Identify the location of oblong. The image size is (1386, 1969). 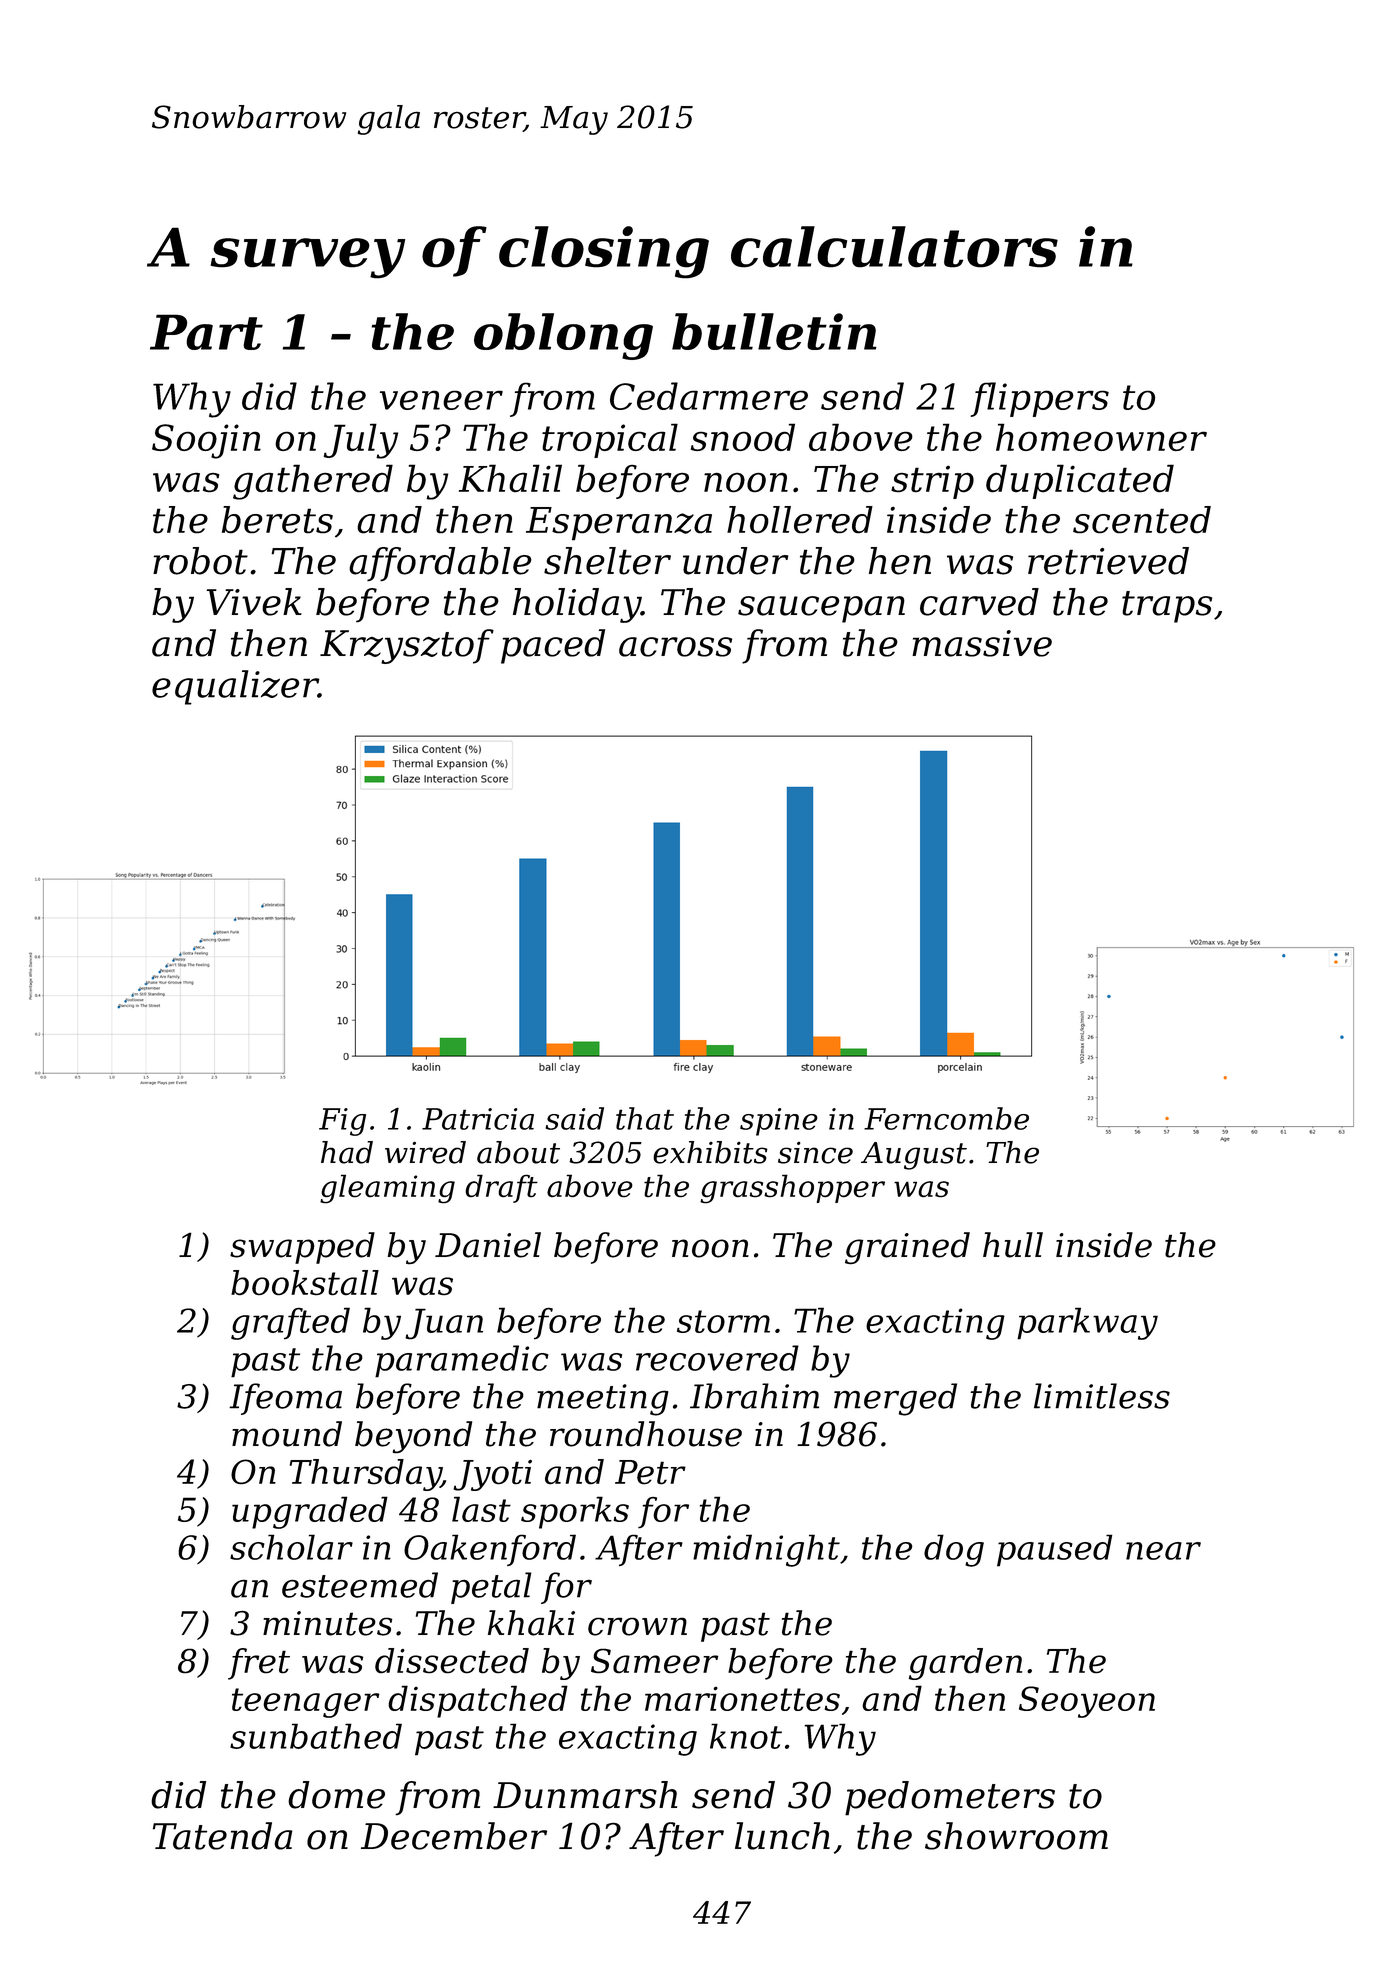
(563, 336).
